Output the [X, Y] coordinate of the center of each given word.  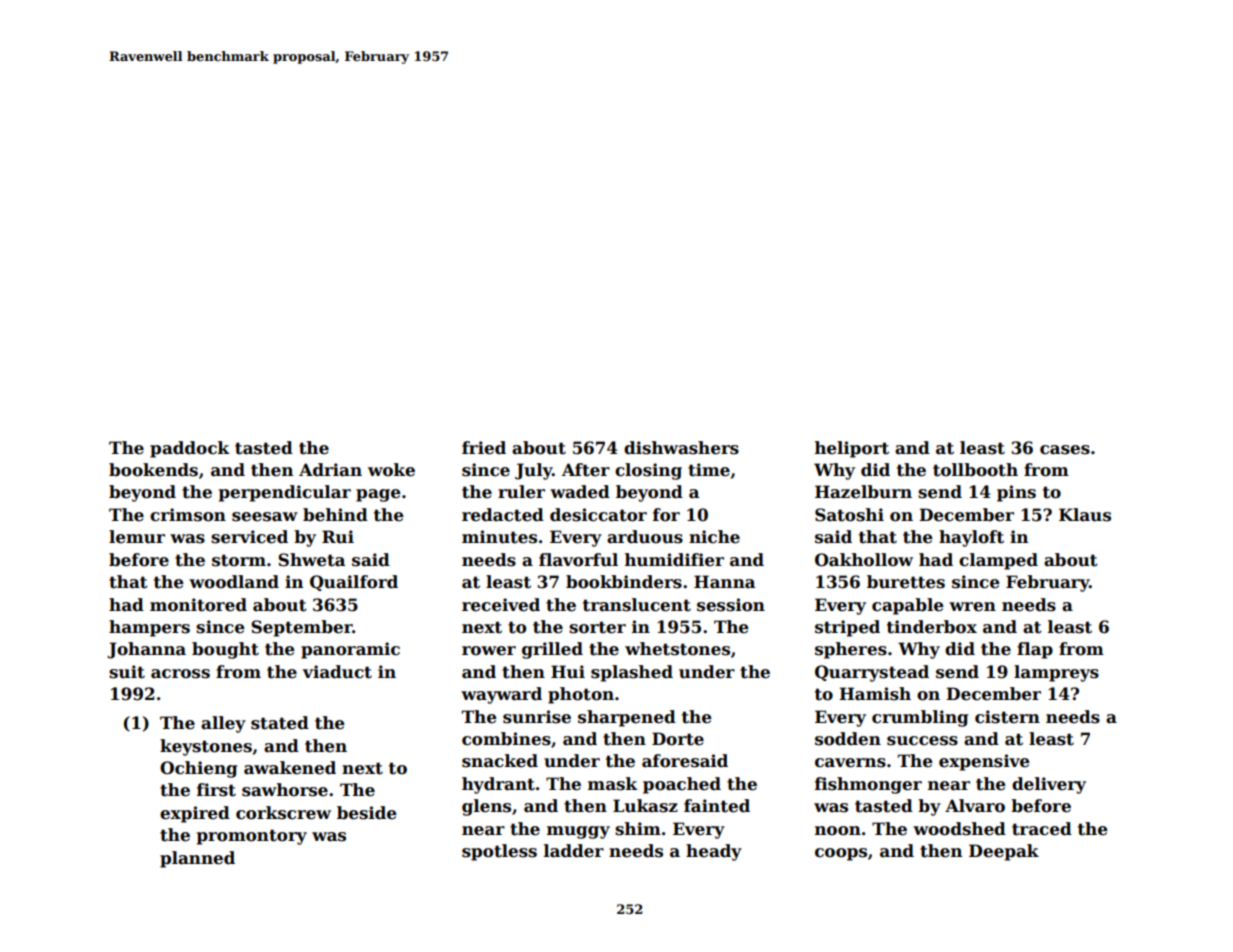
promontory [252, 837]
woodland [234, 582]
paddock [190, 449]
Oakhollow [864, 560]
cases [1065, 450]
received [501, 605]
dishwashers [681, 448]
